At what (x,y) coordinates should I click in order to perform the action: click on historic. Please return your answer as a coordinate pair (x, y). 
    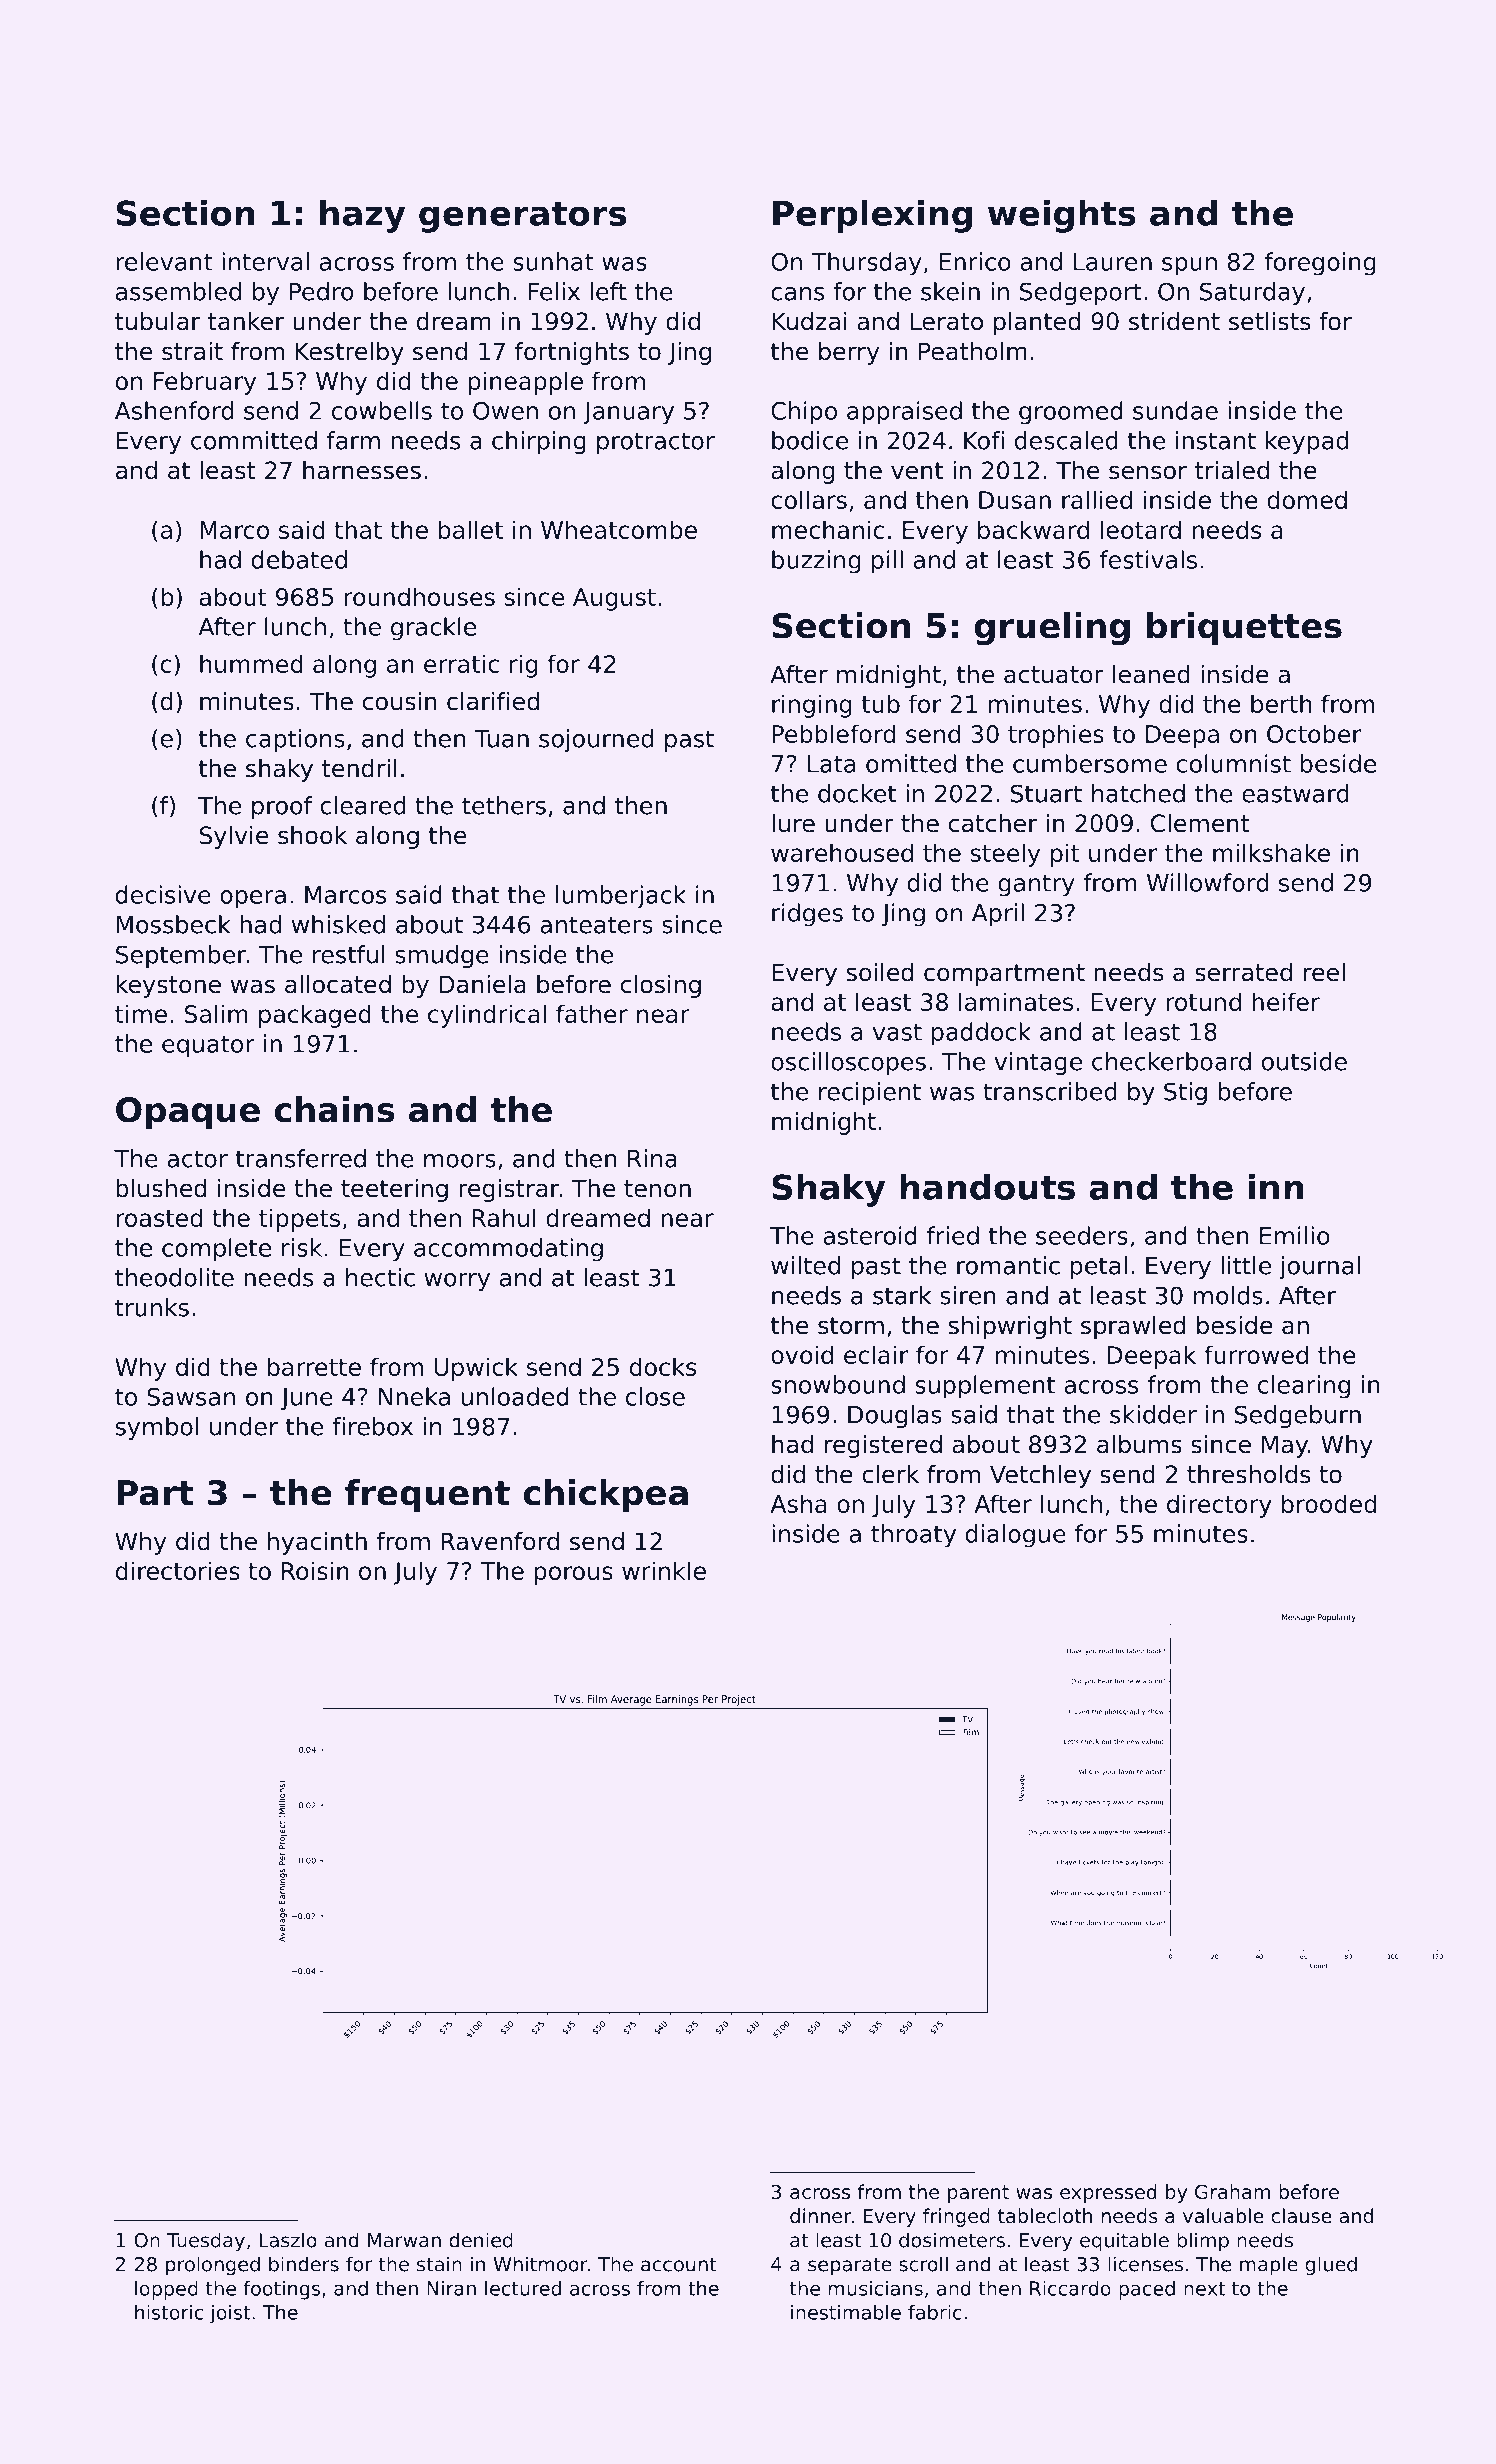
    Looking at the image, I should click on (169, 2312).
